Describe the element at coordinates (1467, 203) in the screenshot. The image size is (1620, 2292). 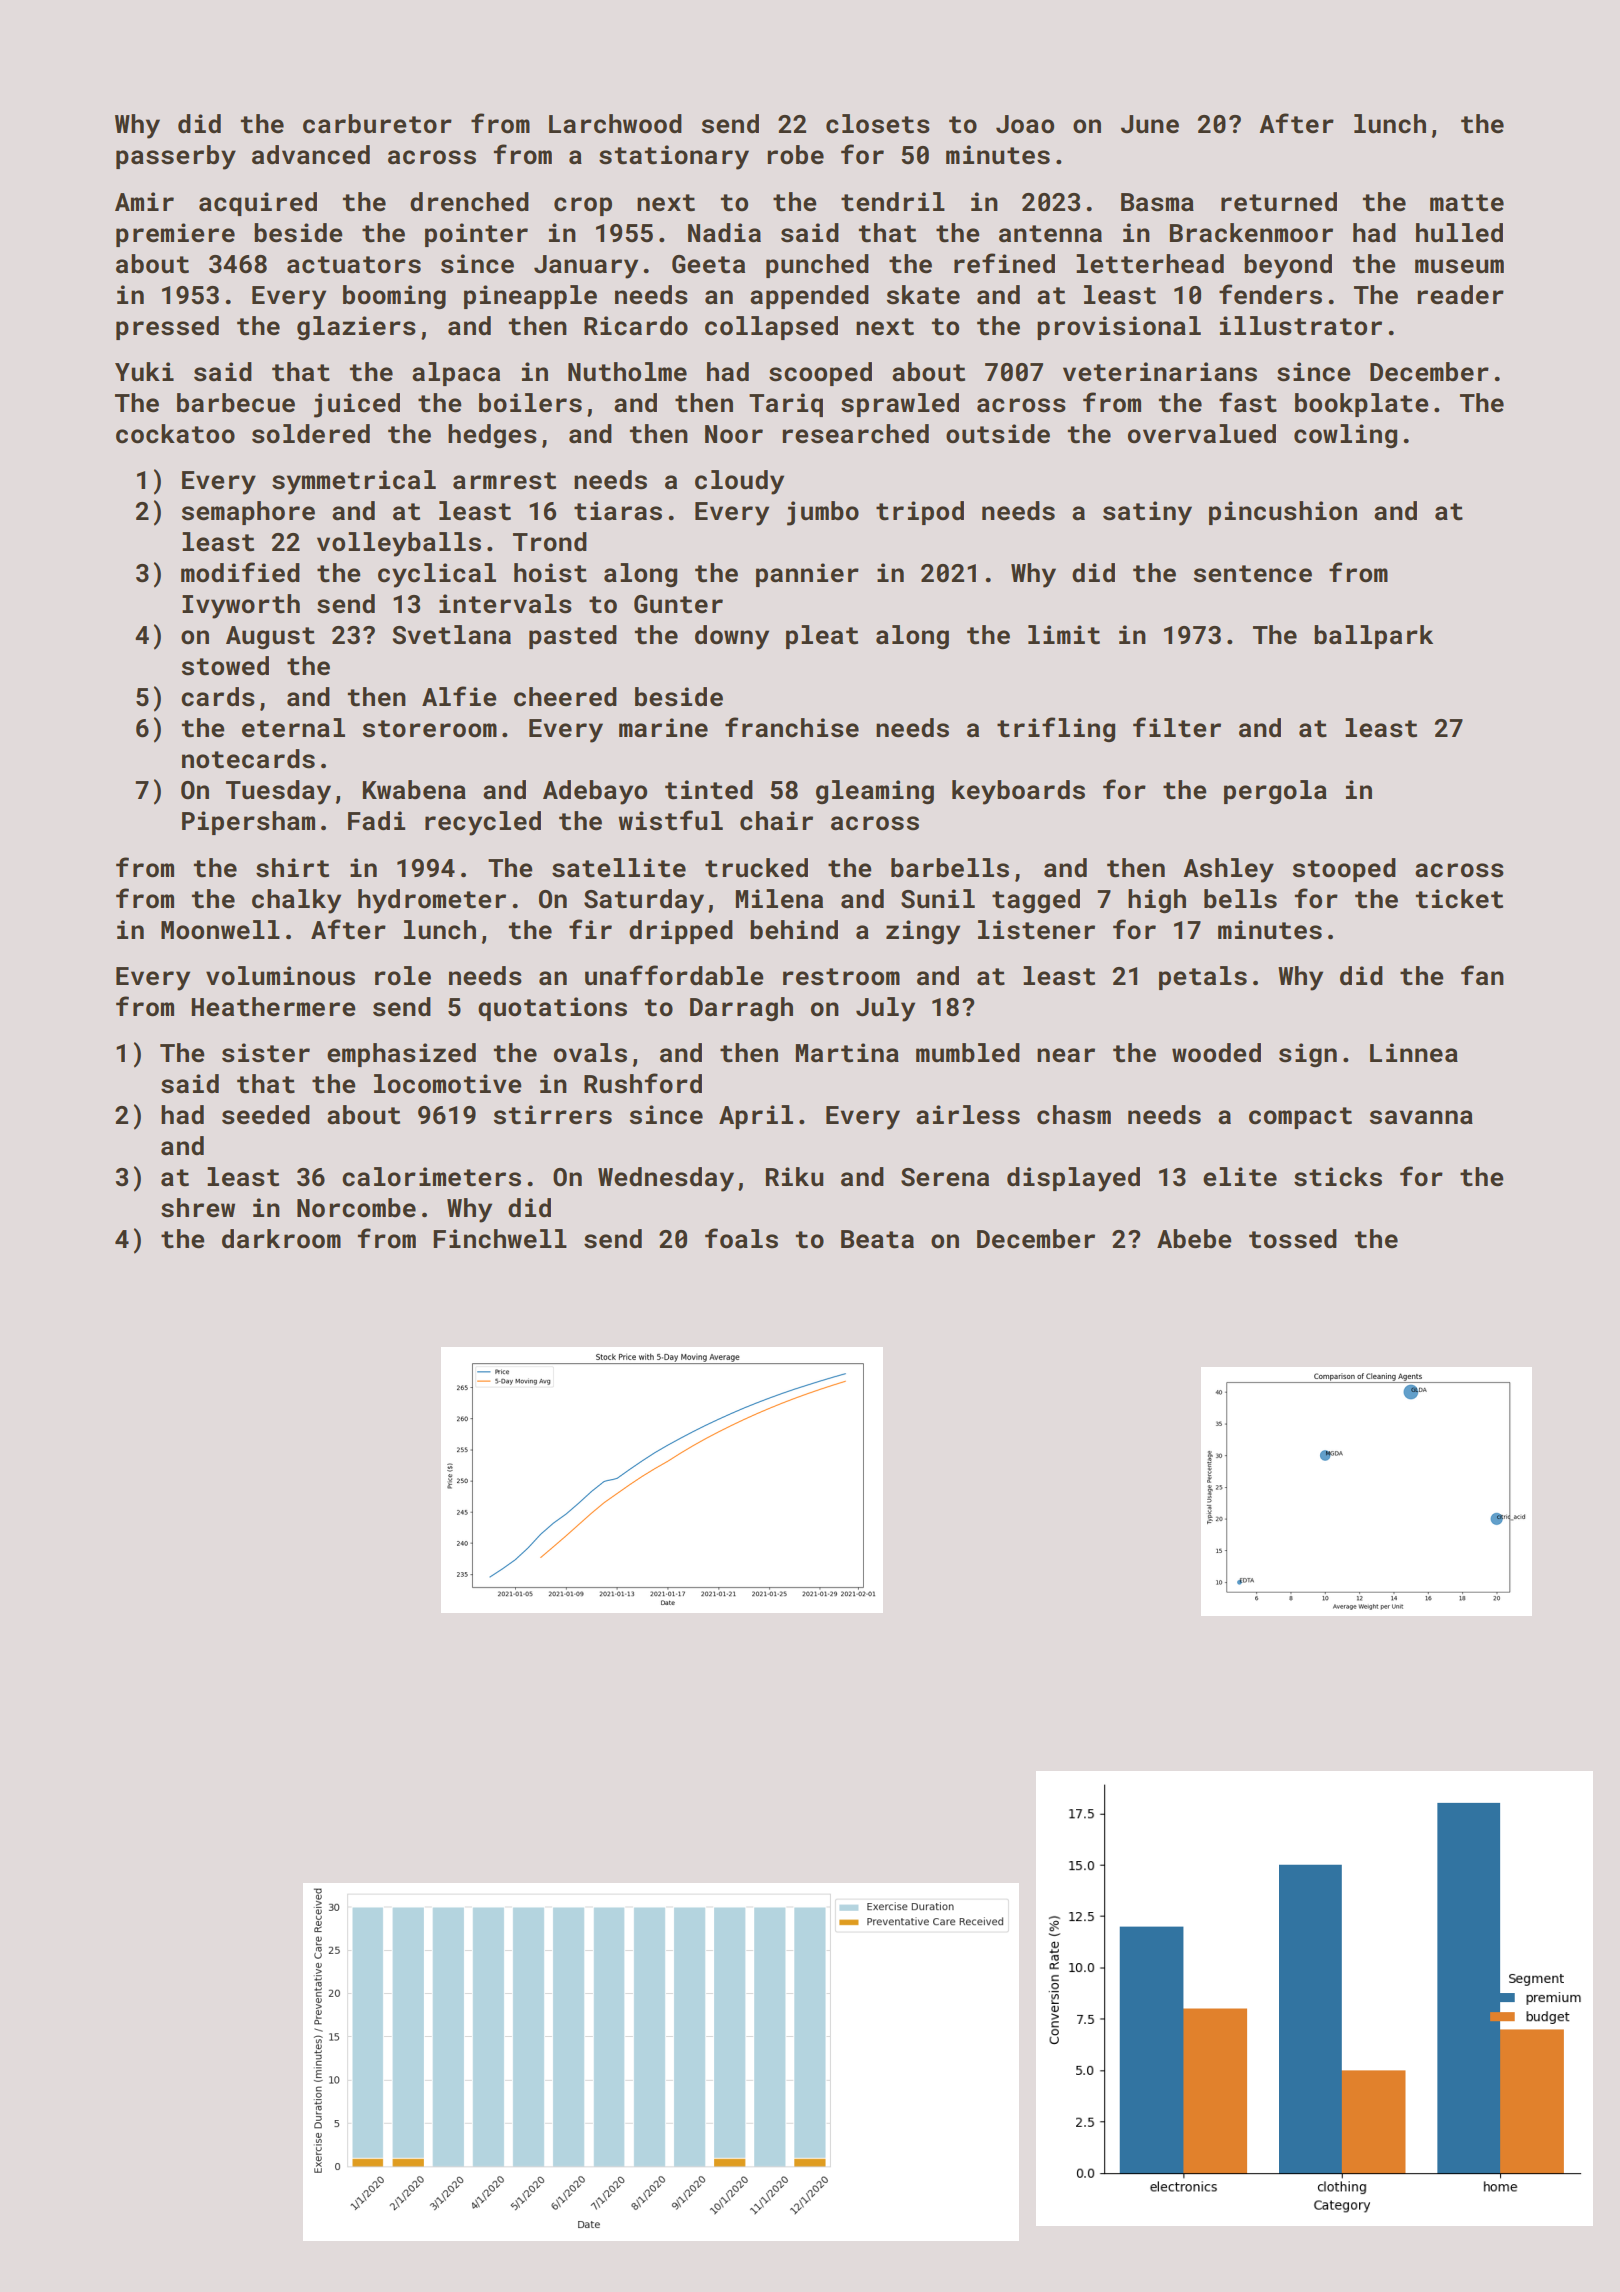
I see `matte` at that location.
